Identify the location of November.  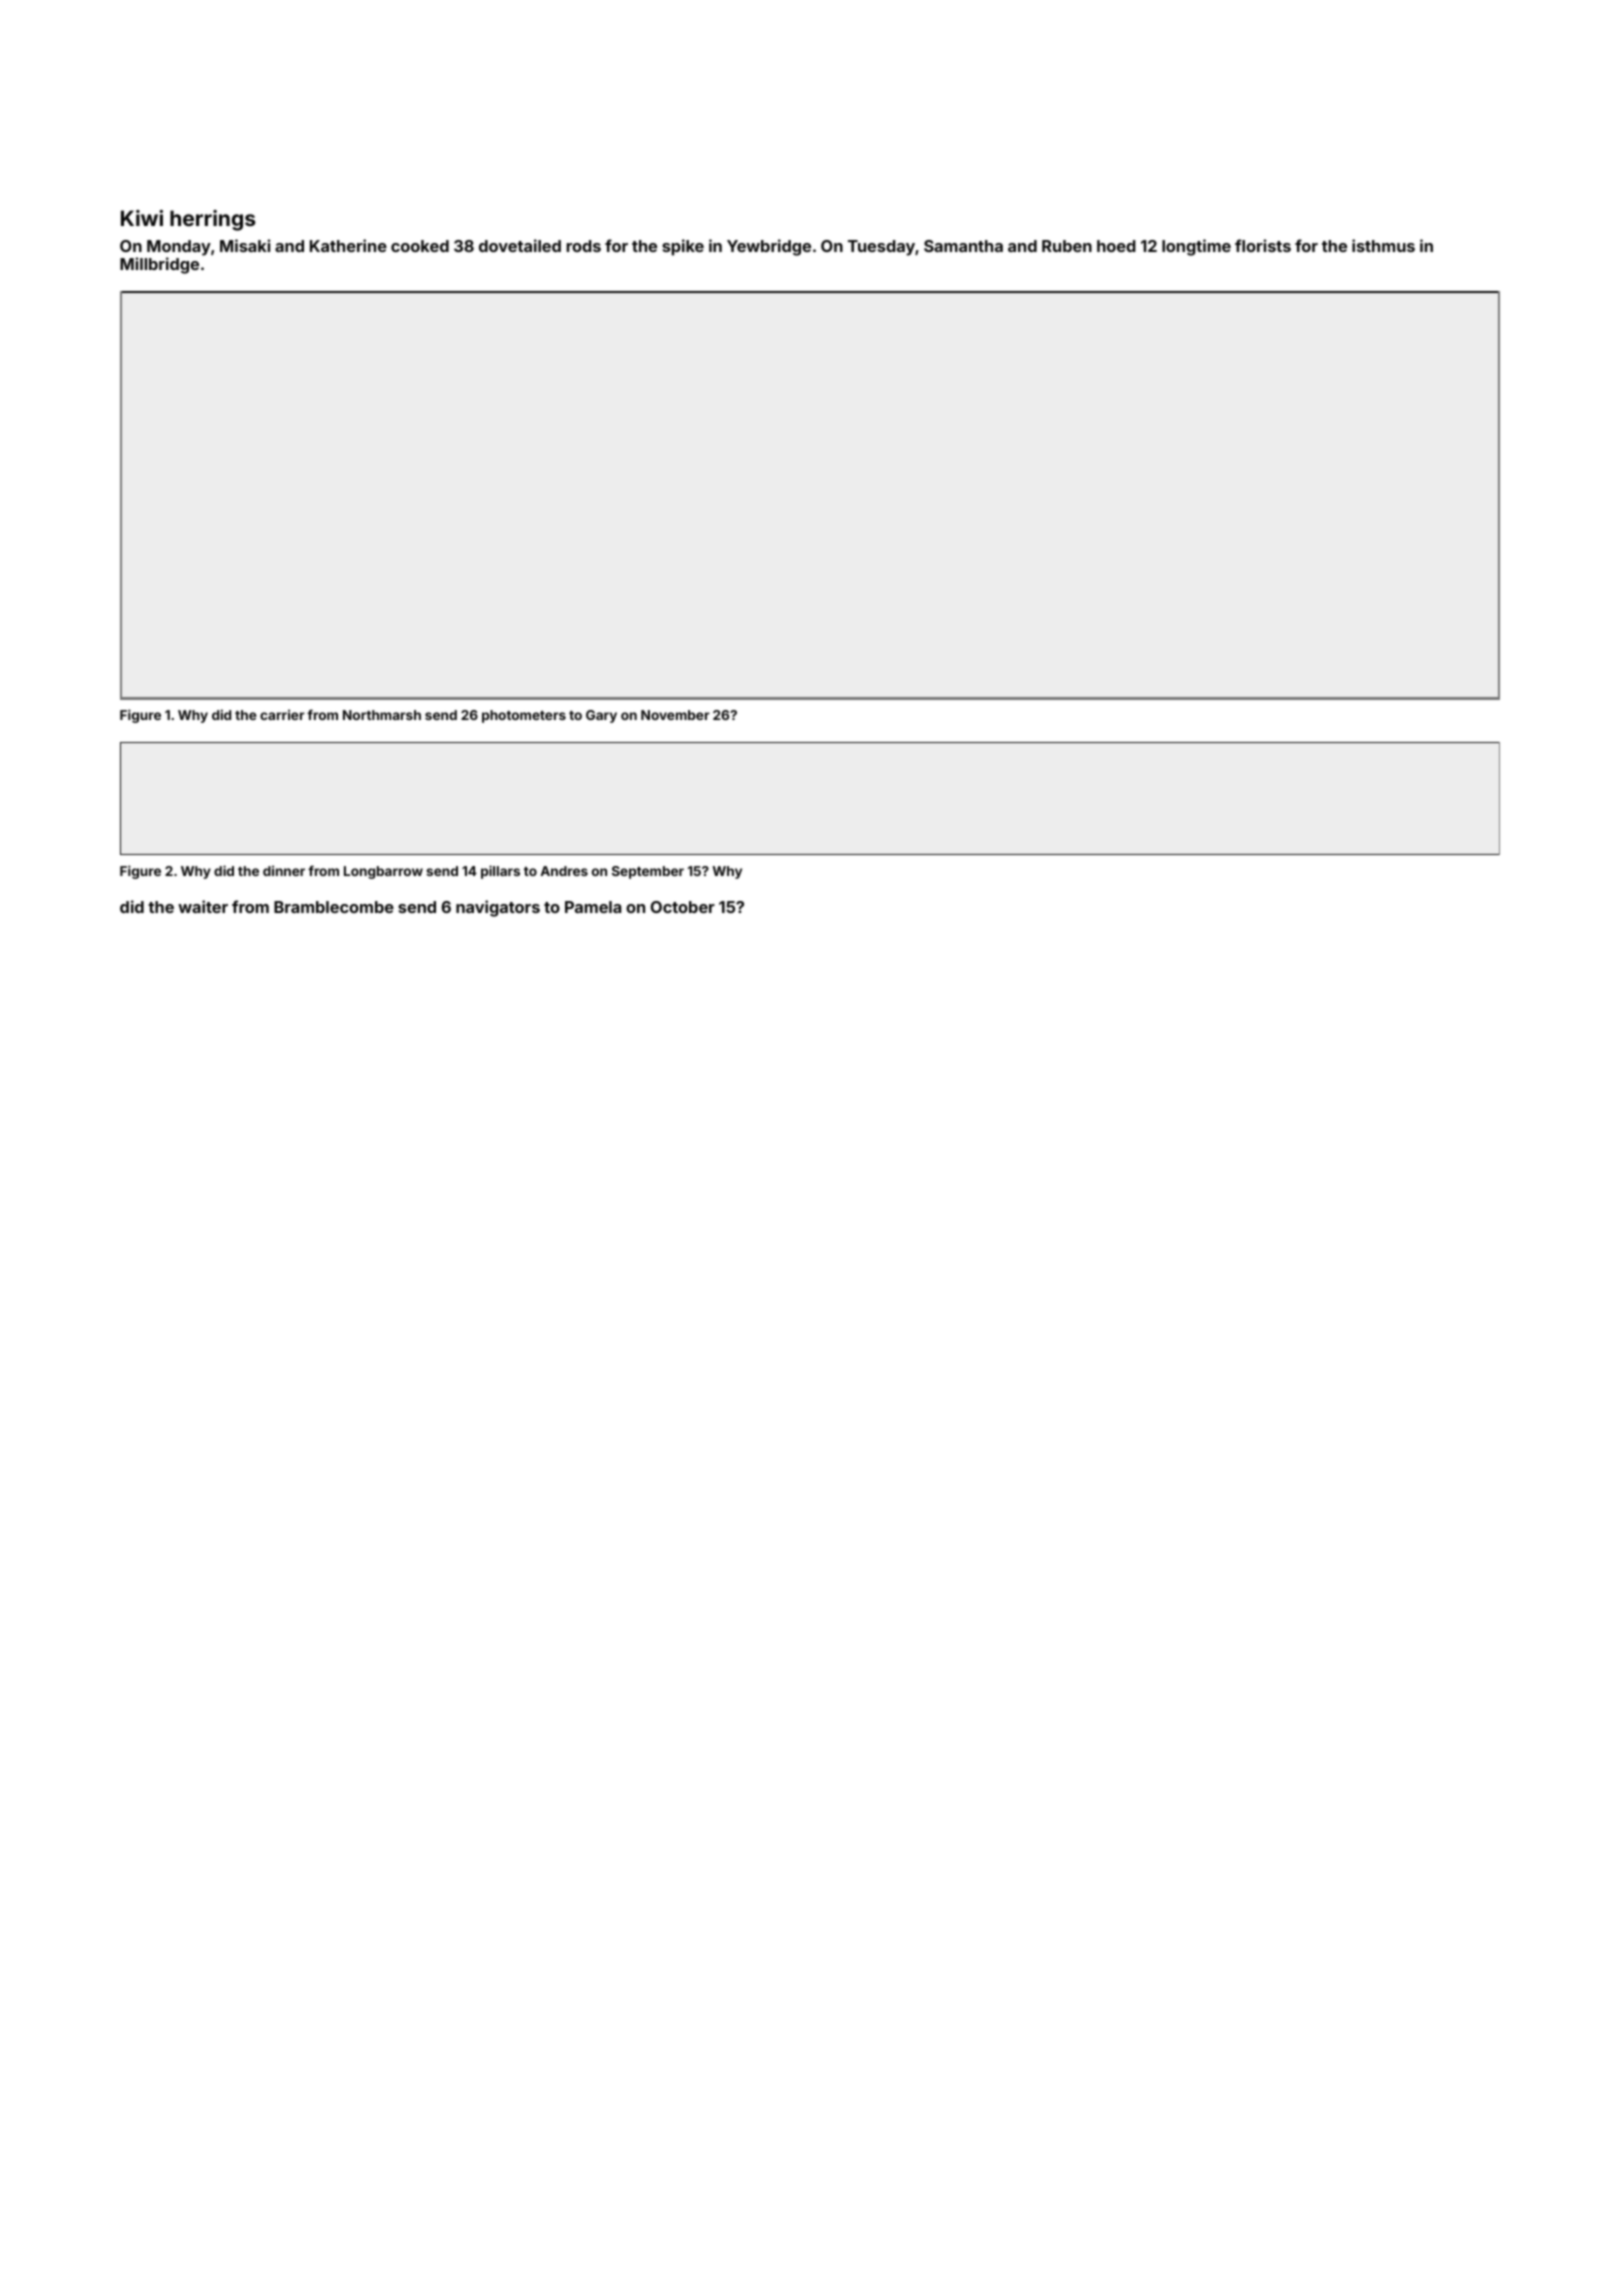
(675, 715).
